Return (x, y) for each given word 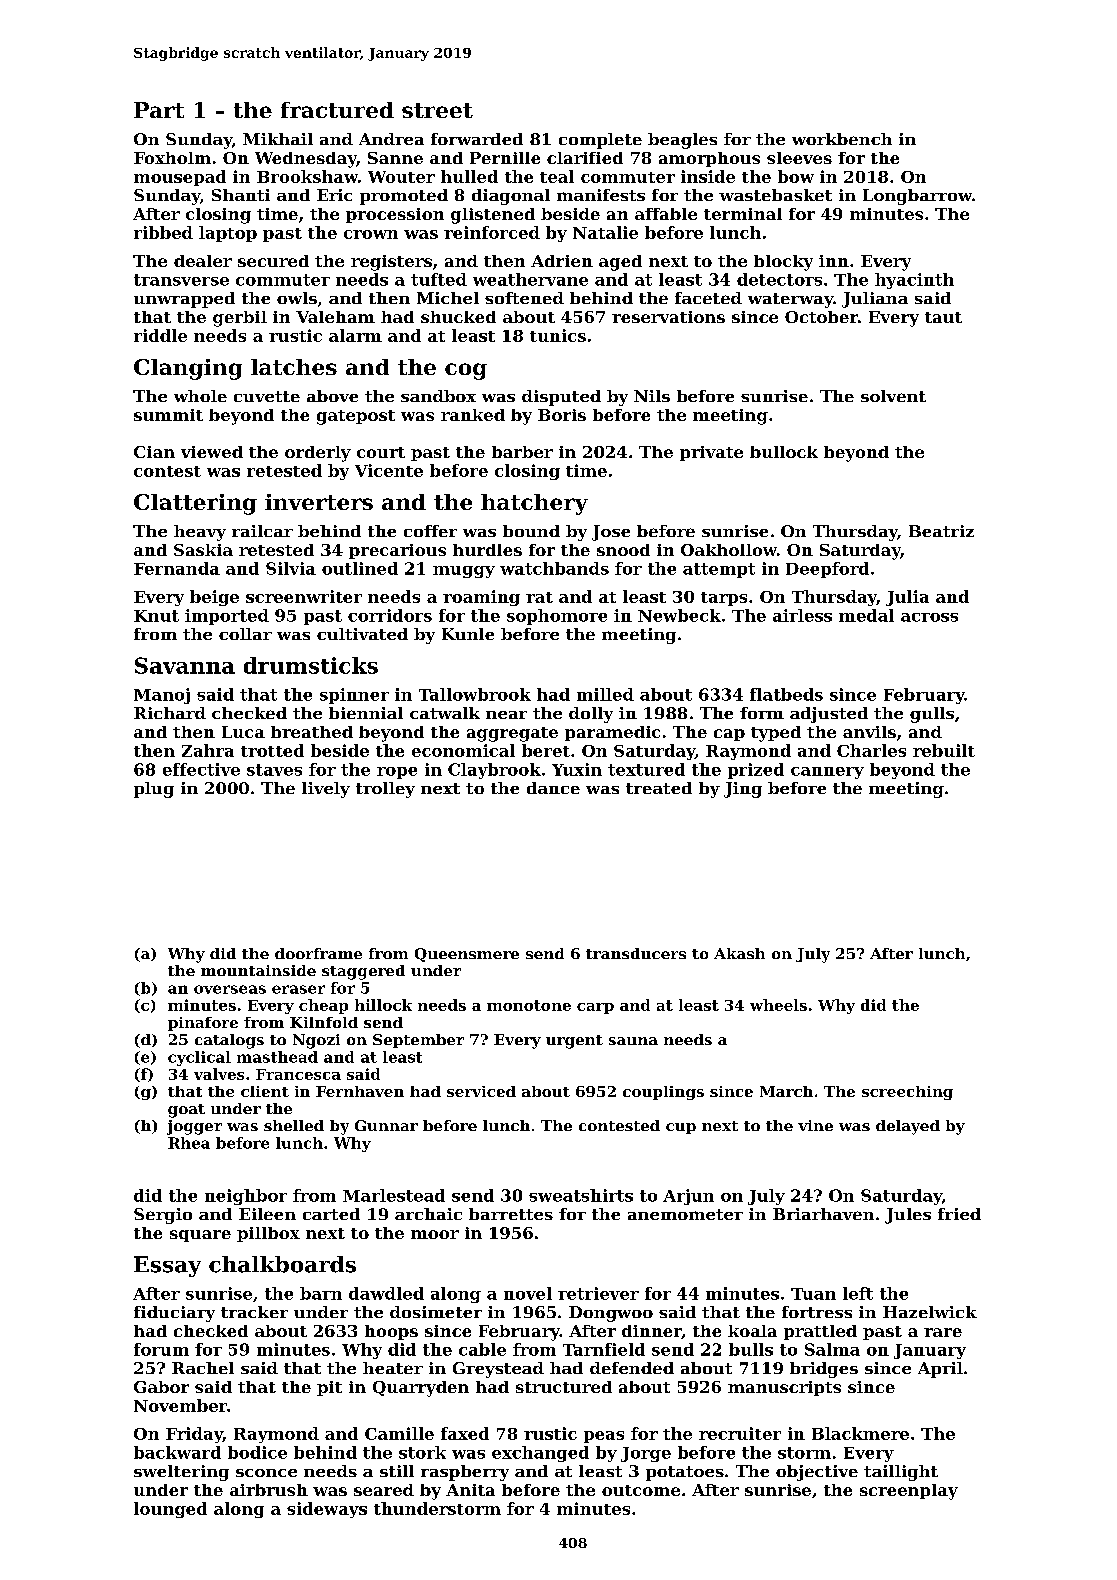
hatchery (534, 504)
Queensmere (467, 955)
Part (159, 110)
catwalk (445, 713)
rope (397, 773)
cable (482, 1349)
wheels (778, 1005)
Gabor (161, 1387)
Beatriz (941, 531)
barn (321, 1293)
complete (600, 141)
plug (154, 790)
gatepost (356, 417)
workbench (842, 139)
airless (802, 615)
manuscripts (784, 1388)
